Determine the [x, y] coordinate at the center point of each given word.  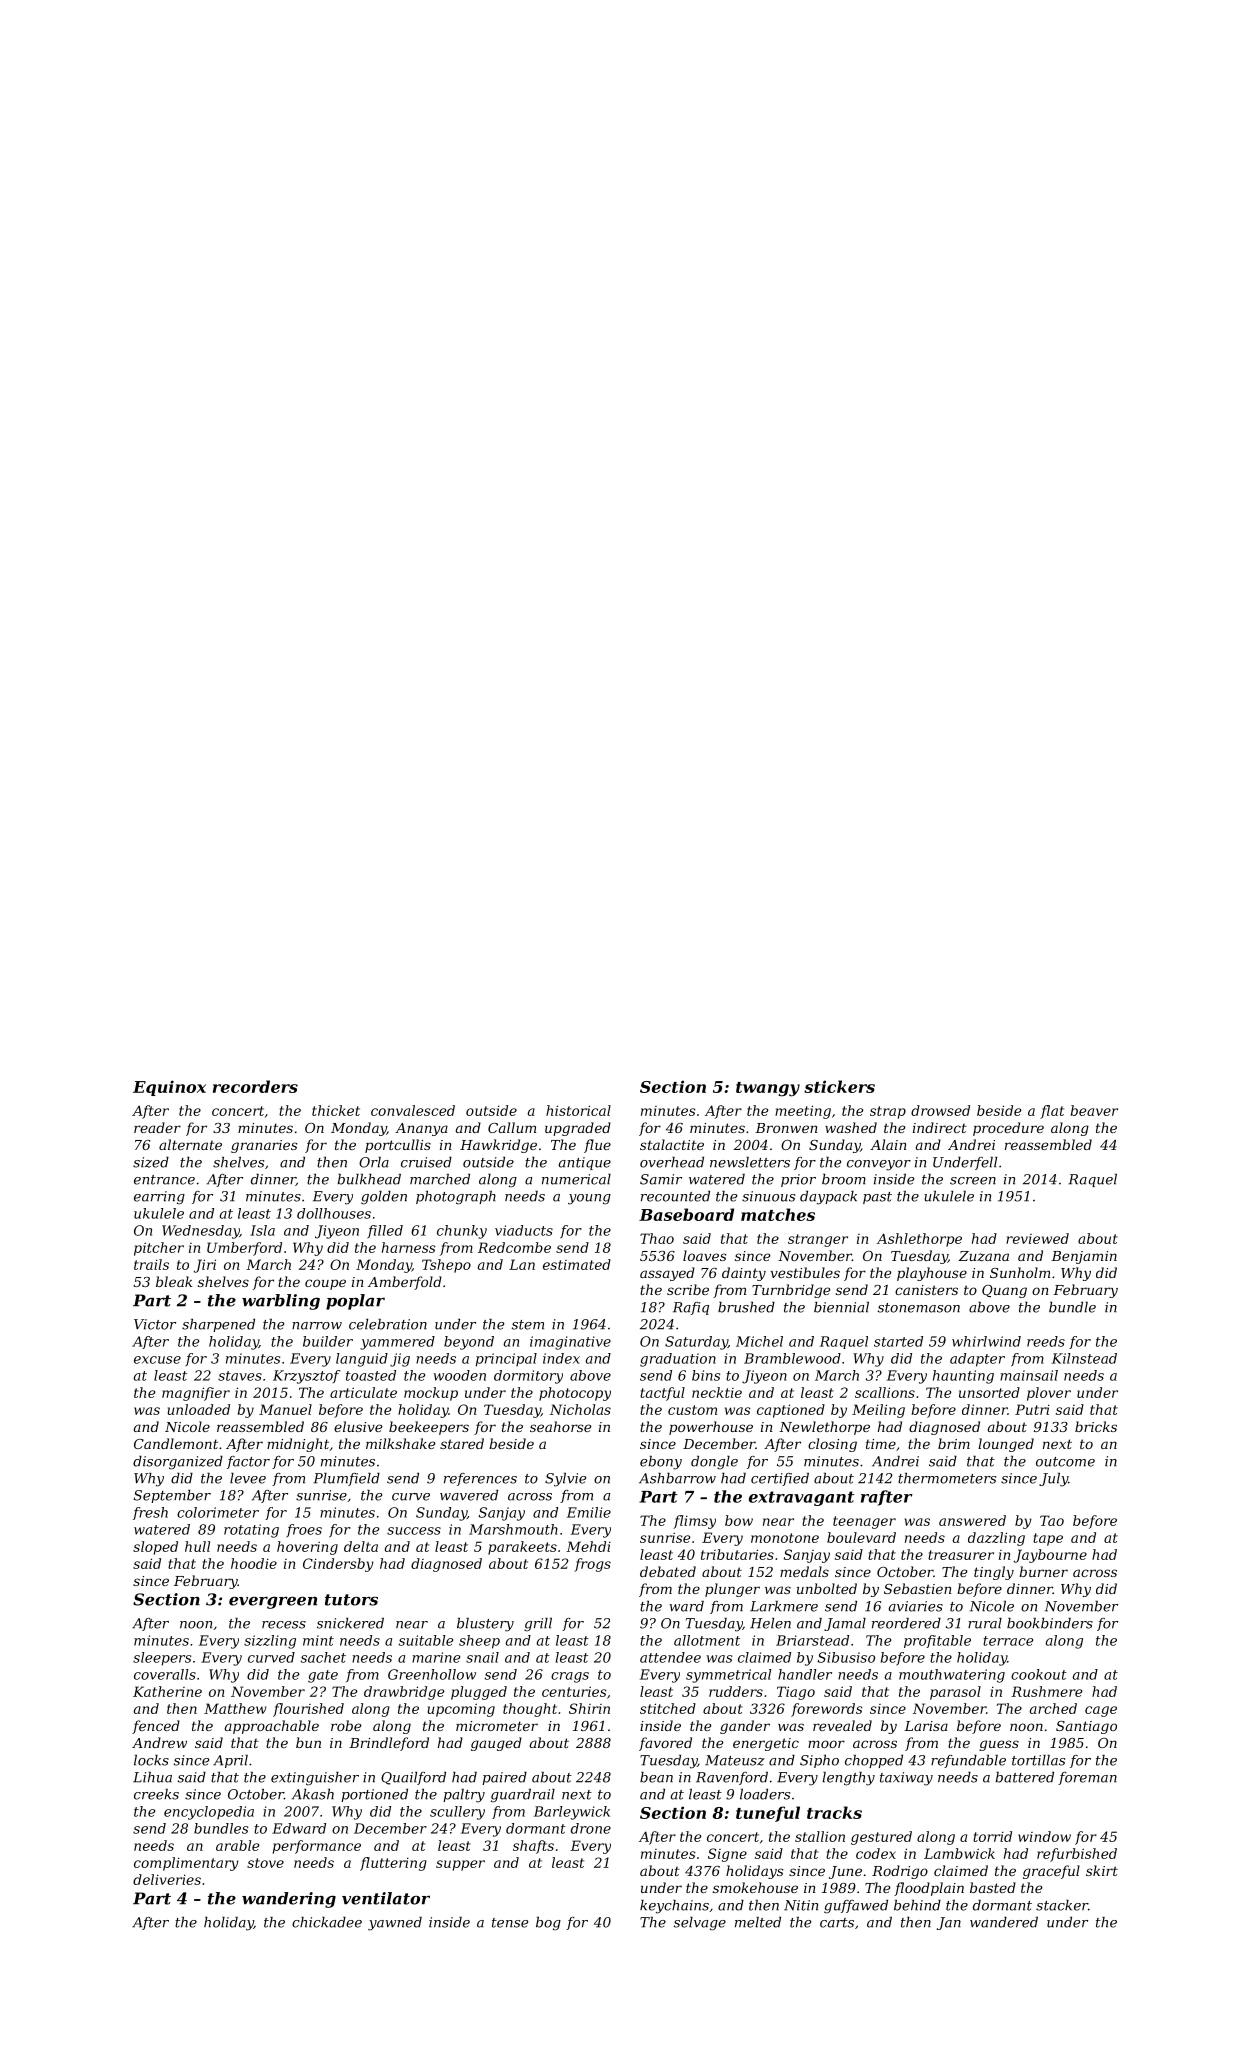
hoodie [254, 1563]
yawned [395, 1924]
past [877, 1198]
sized [151, 1162]
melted [758, 1922]
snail [482, 1657]
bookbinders [1050, 1623]
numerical [576, 1179]
